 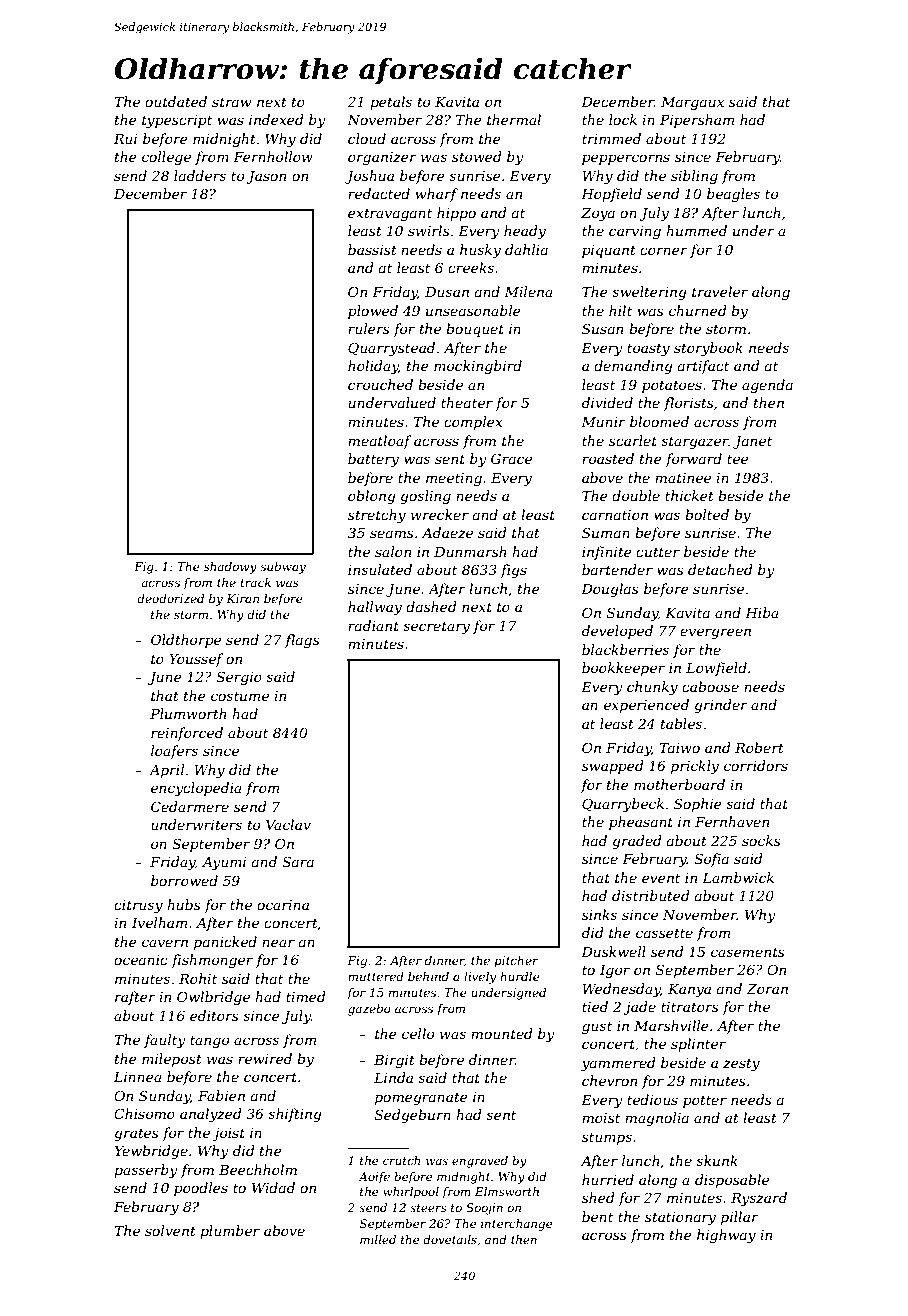 What do you see at coordinates (369, 328) in the screenshot?
I see `rulers` at bounding box center [369, 328].
